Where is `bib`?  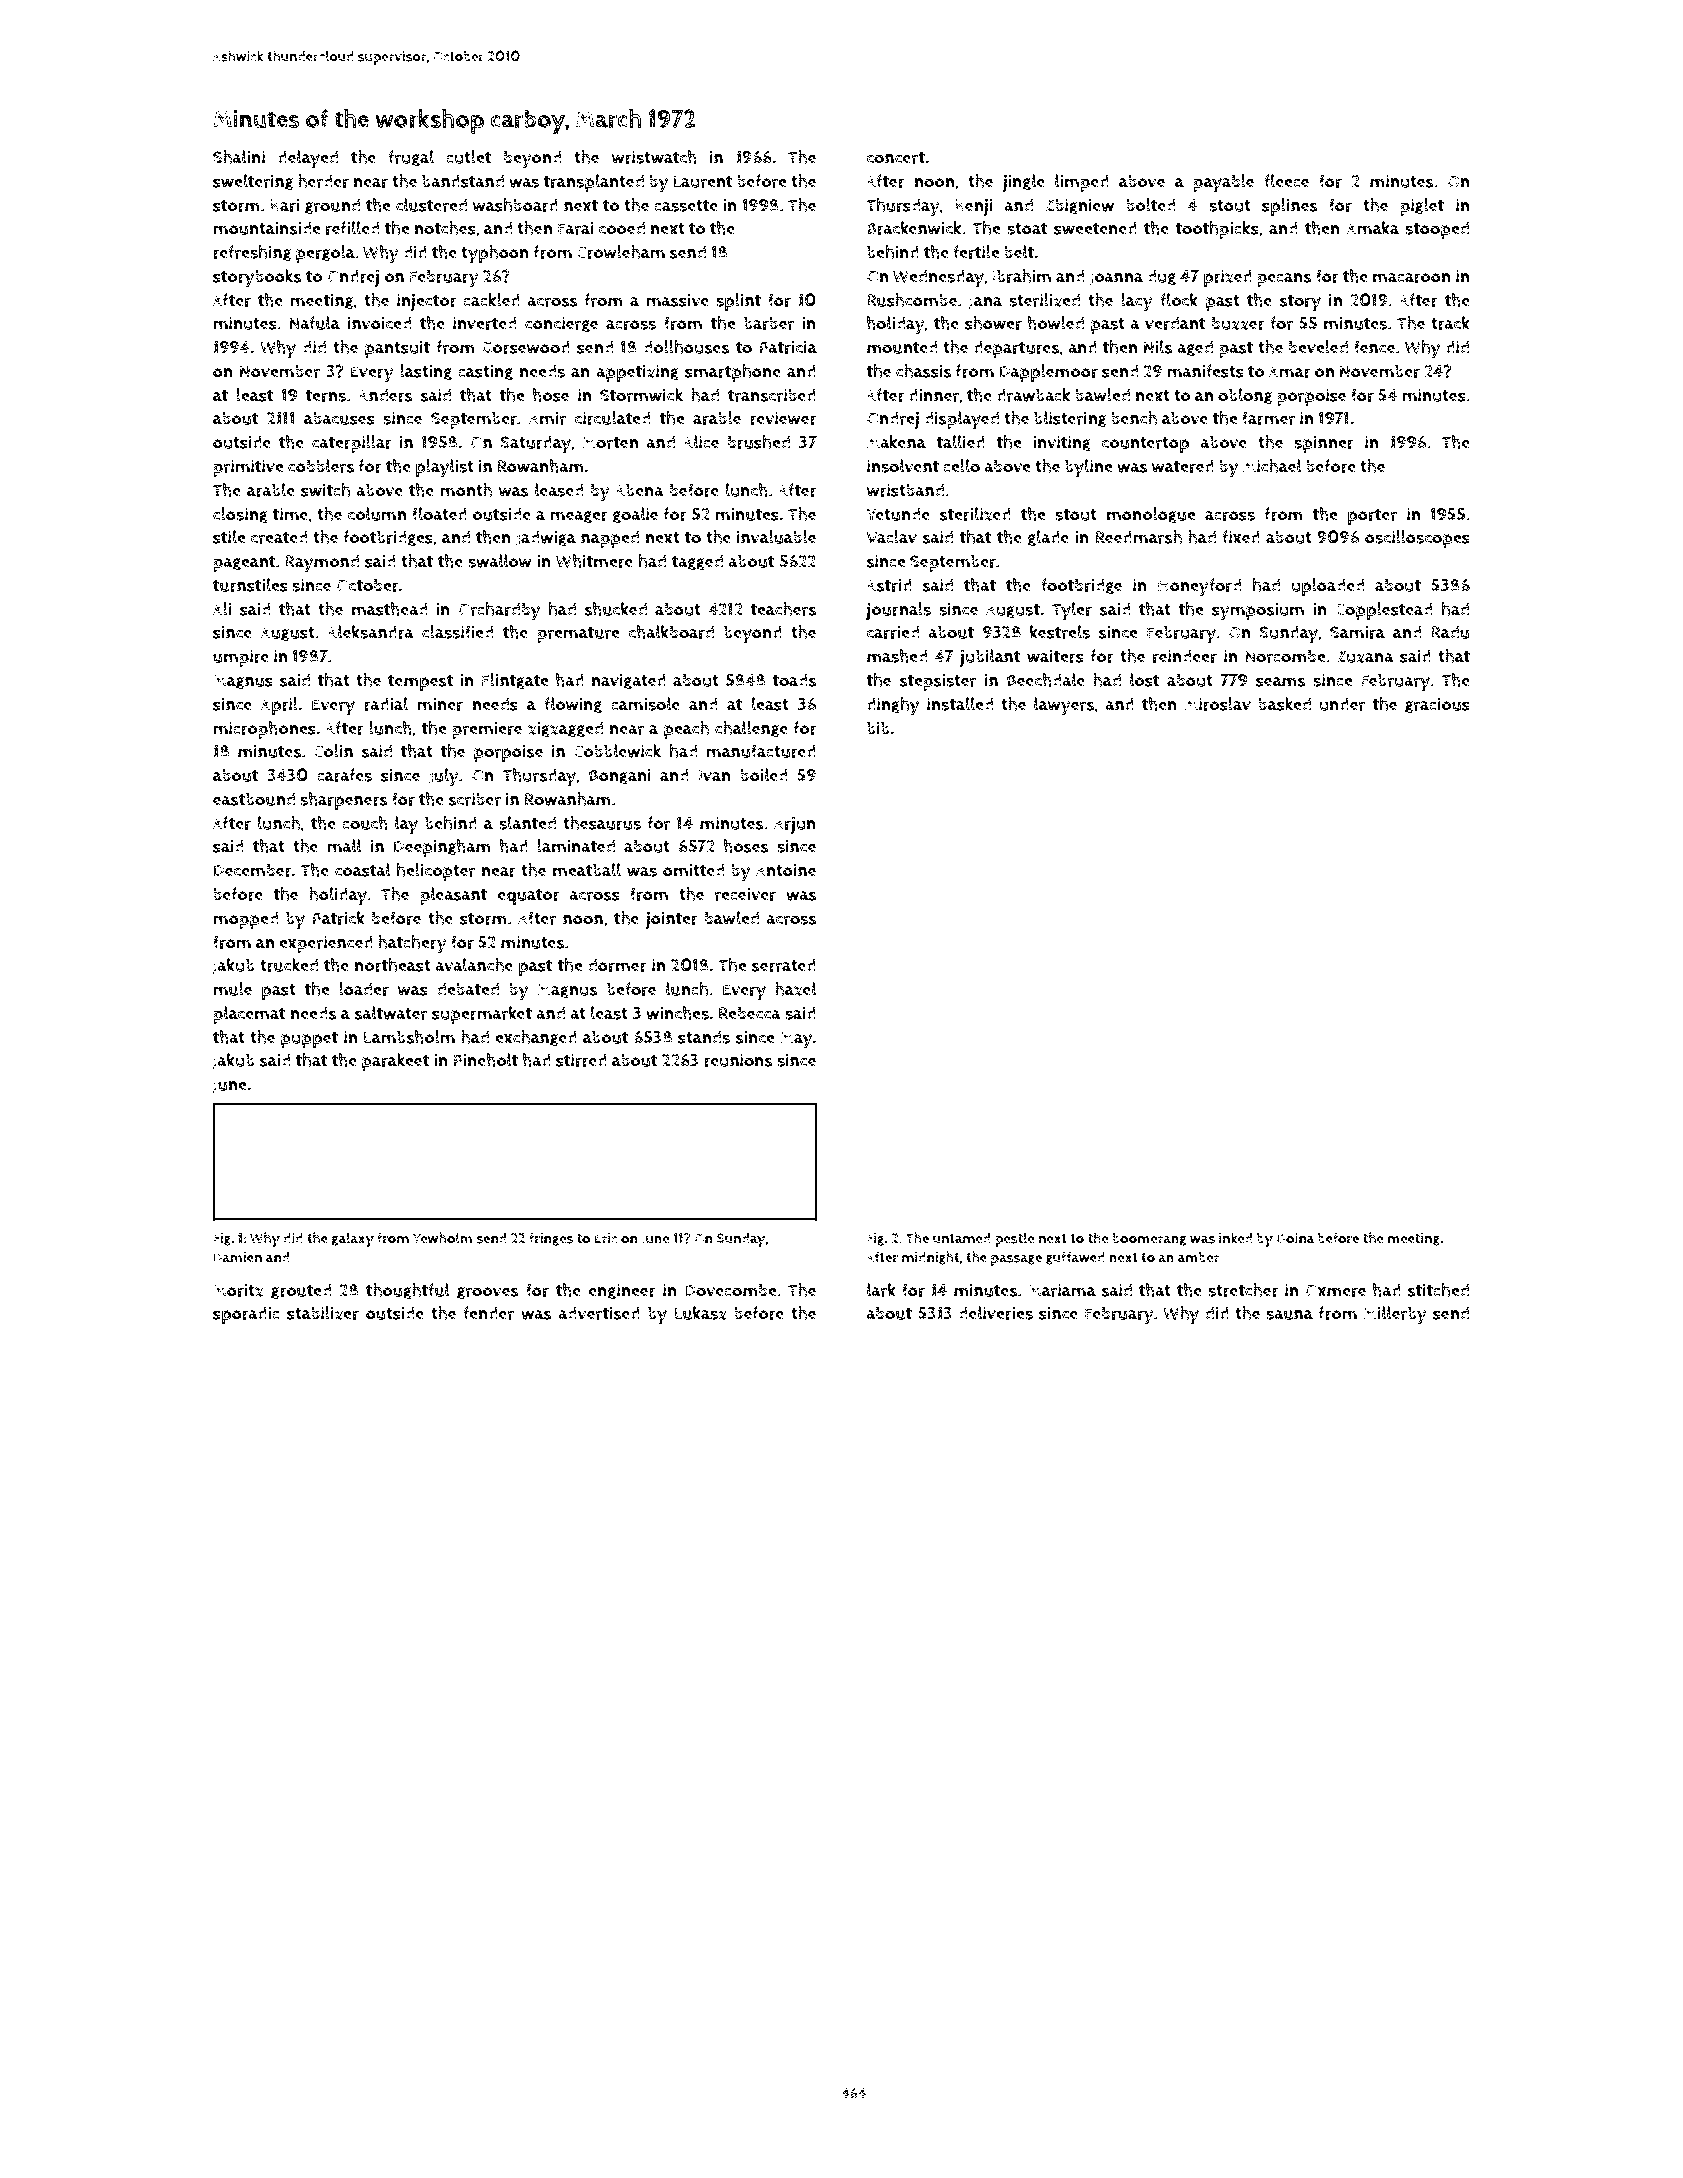 bib is located at coordinates (878, 728).
